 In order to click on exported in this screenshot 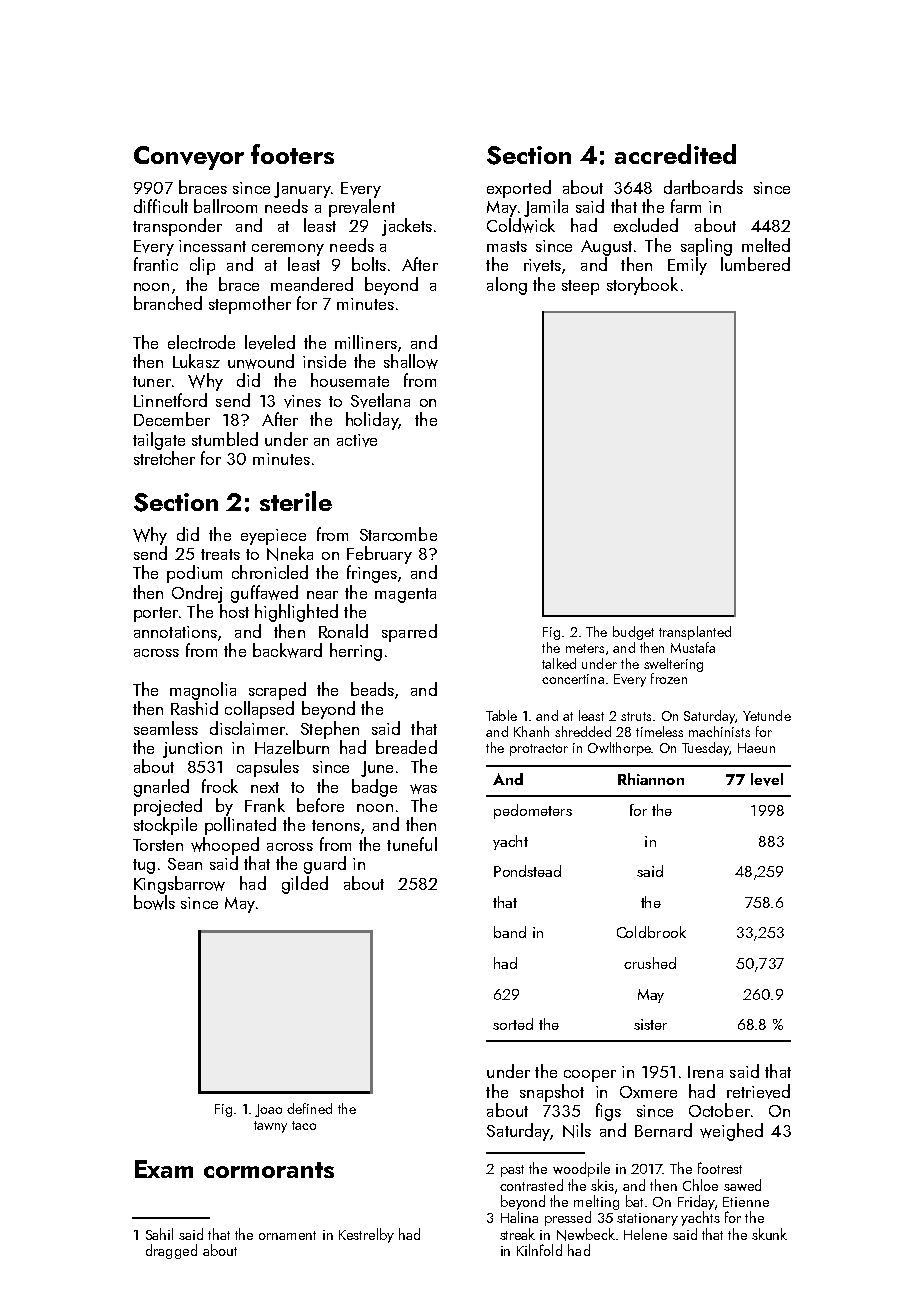, I will do `click(519, 189)`.
